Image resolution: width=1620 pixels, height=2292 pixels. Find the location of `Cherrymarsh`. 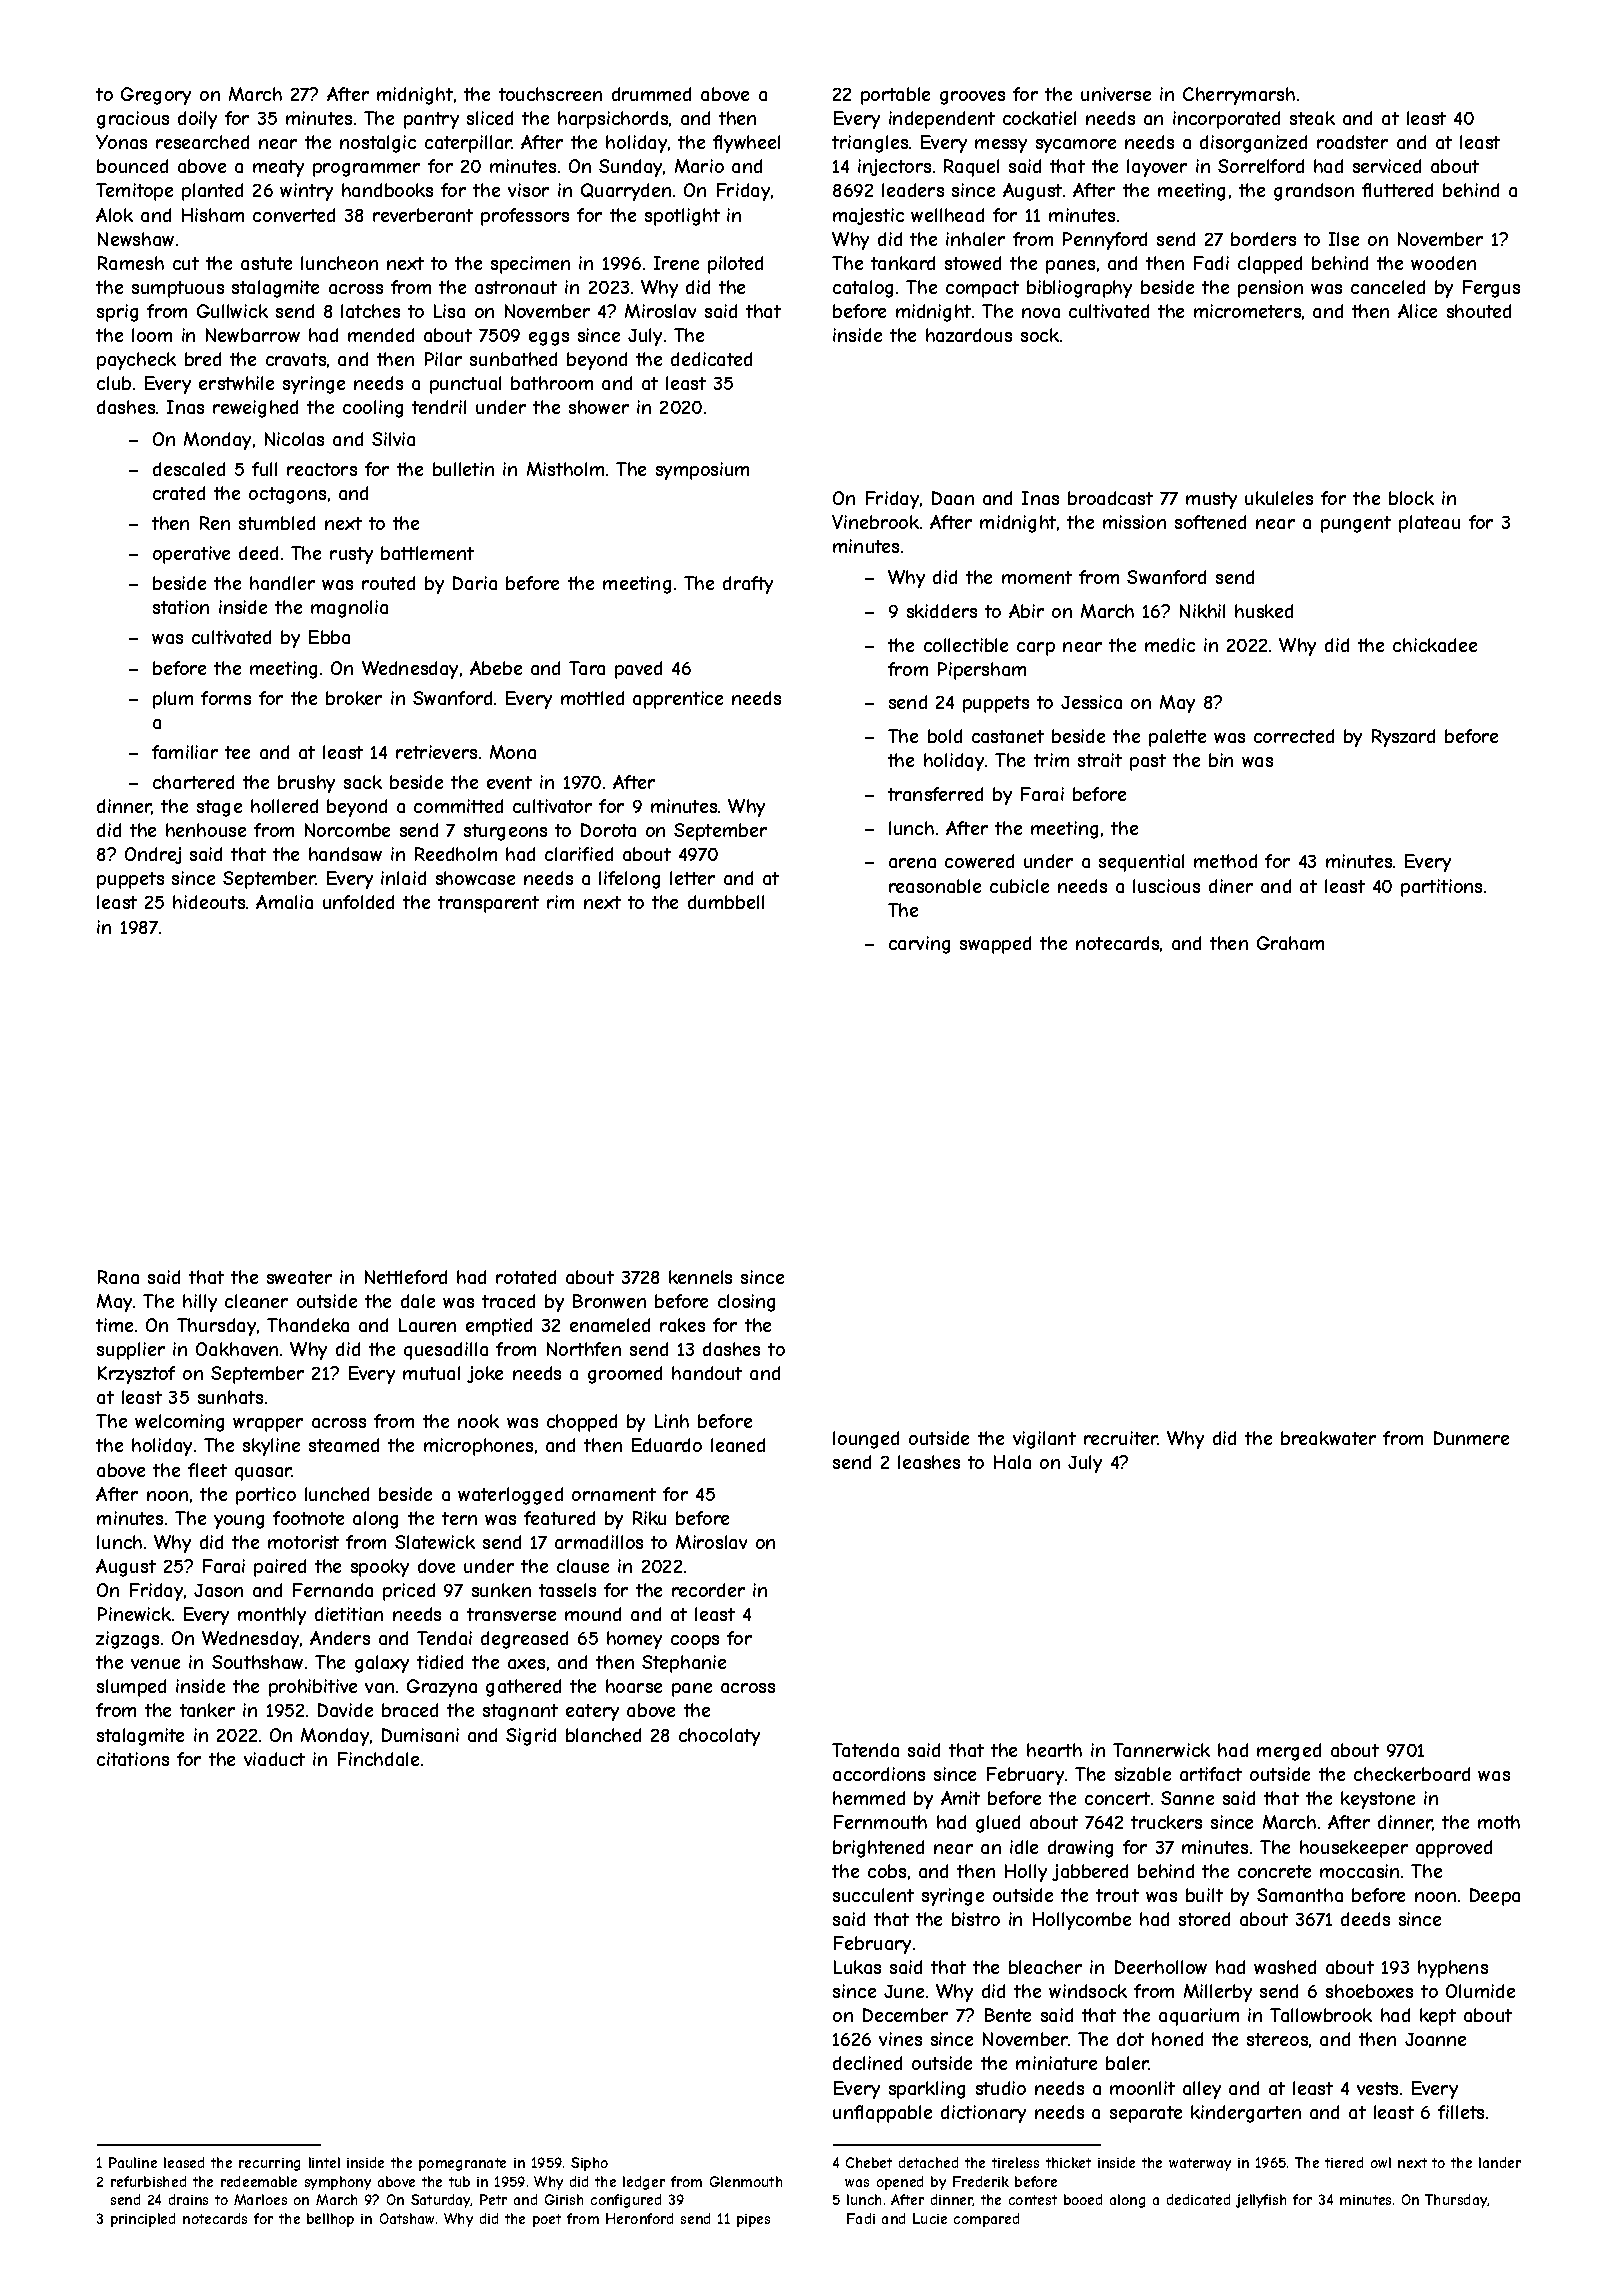

Cherrymarsh is located at coordinates (1239, 96).
